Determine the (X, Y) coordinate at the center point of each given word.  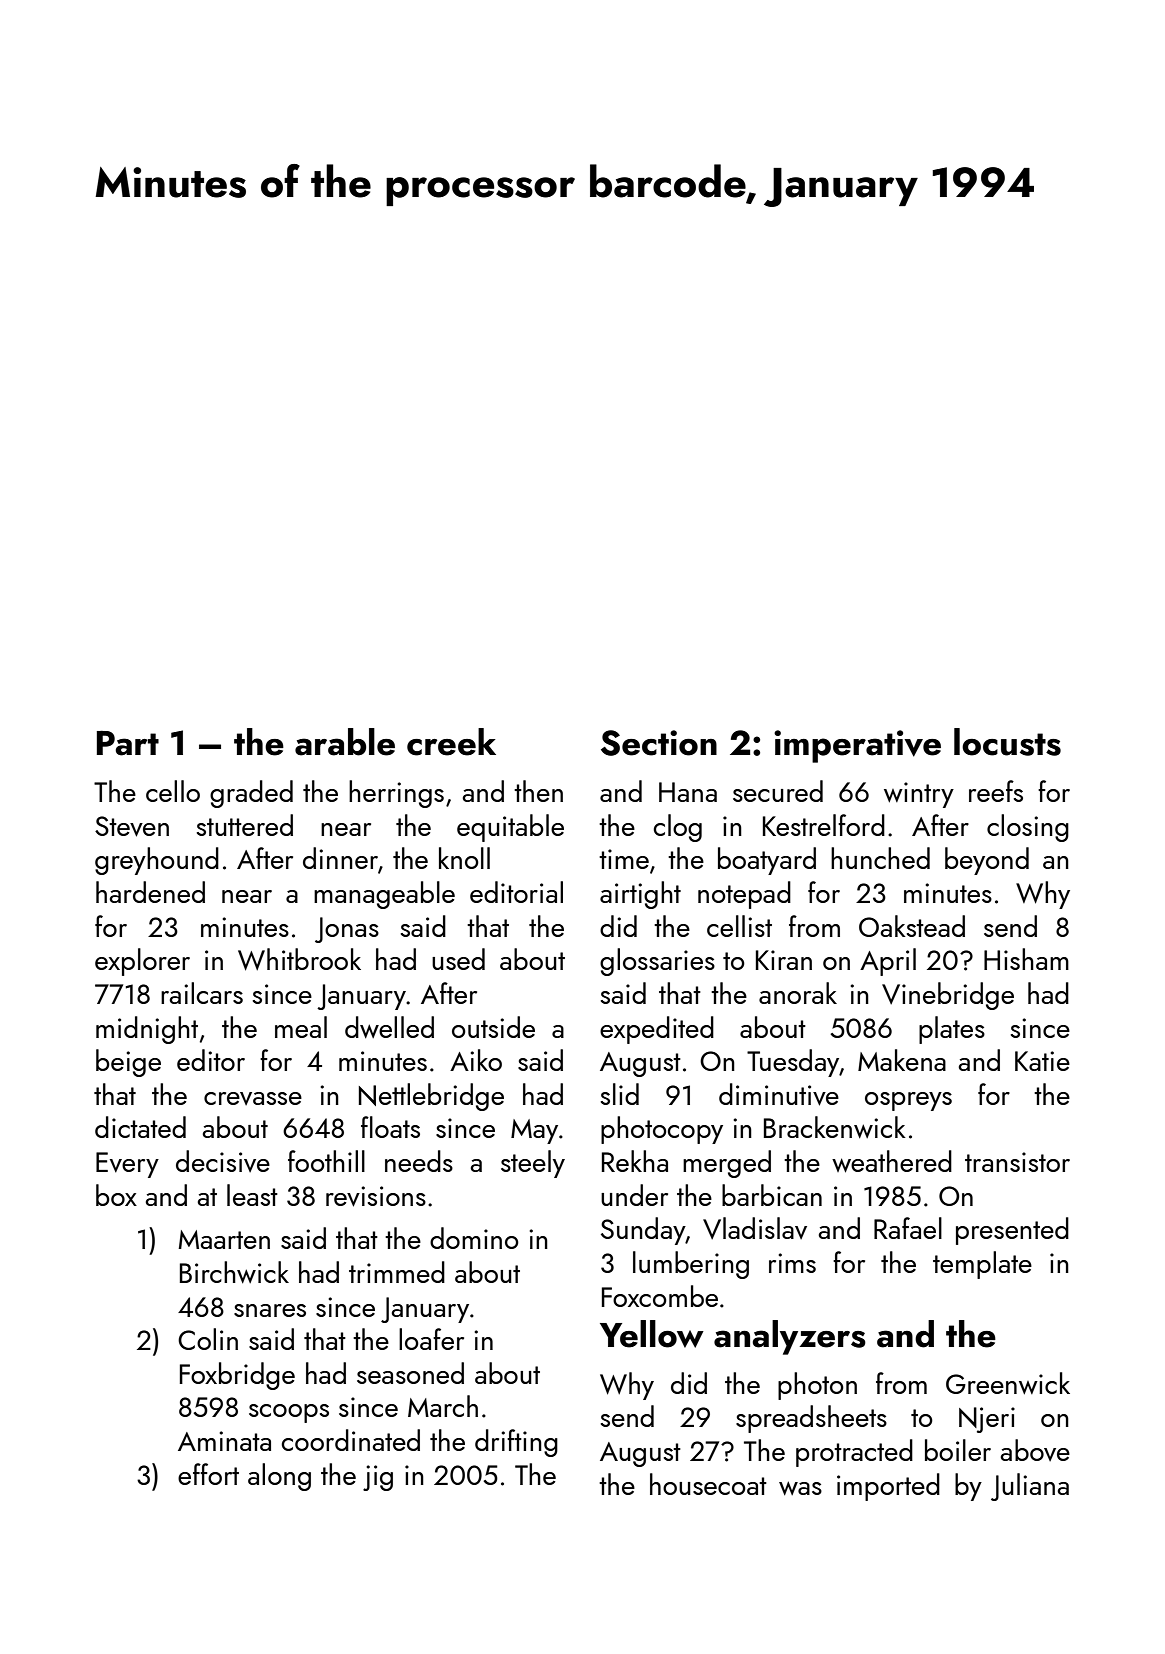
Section (659, 743)
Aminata (224, 1441)
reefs (996, 791)
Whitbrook (299, 959)
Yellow (652, 1334)
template (982, 1265)
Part (128, 743)
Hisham (1026, 959)
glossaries (657, 962)
